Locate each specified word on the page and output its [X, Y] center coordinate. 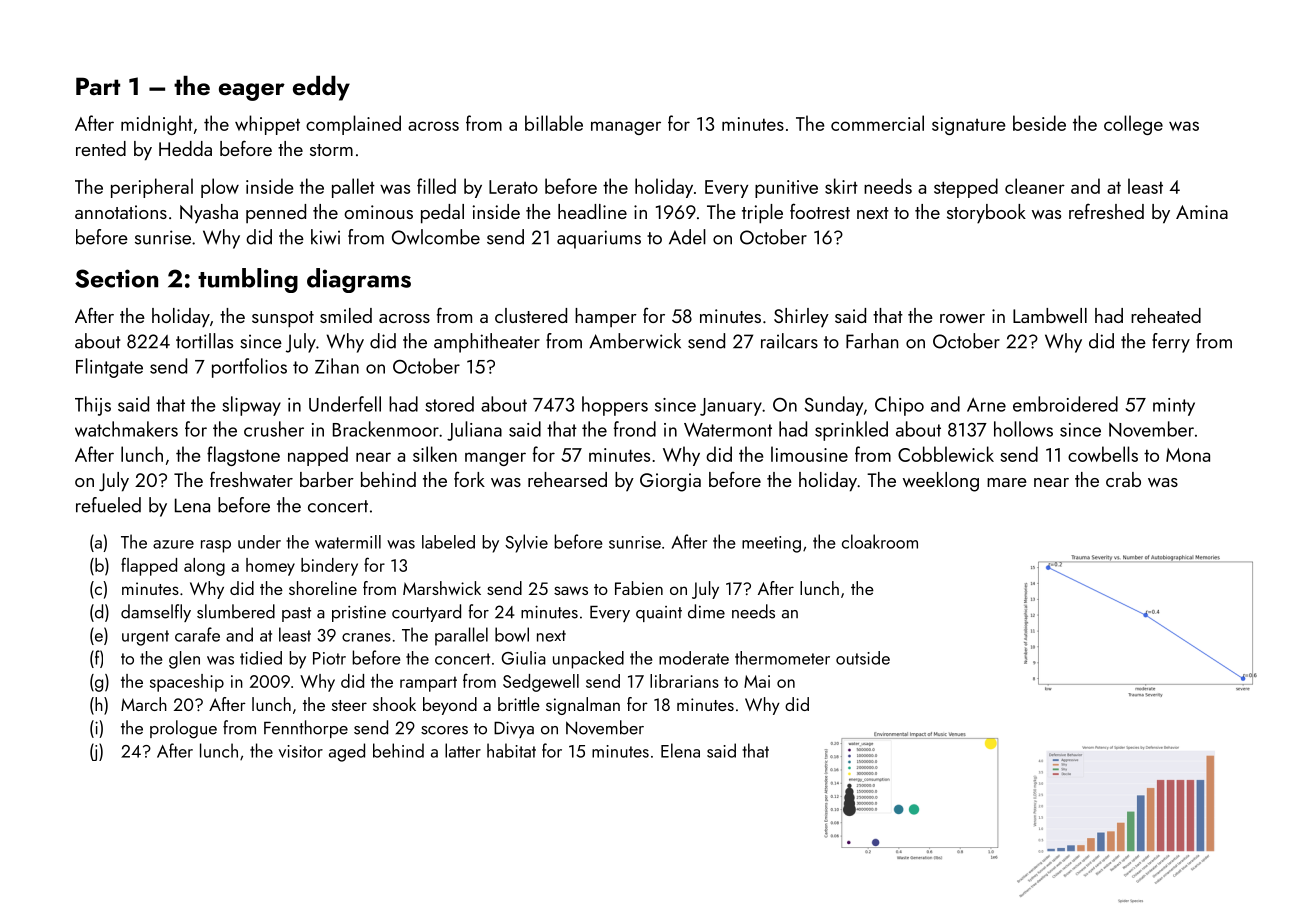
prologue [183, 729]
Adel [687, 237]
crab [1123, 479]
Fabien [639, 588]
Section [116, 278]
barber [327, 479]
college [1133, 125]
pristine [359, 613]
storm [331, 150]
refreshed [1106, 211]
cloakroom [880, 541]
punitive [786, 189]
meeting [771, 544]
